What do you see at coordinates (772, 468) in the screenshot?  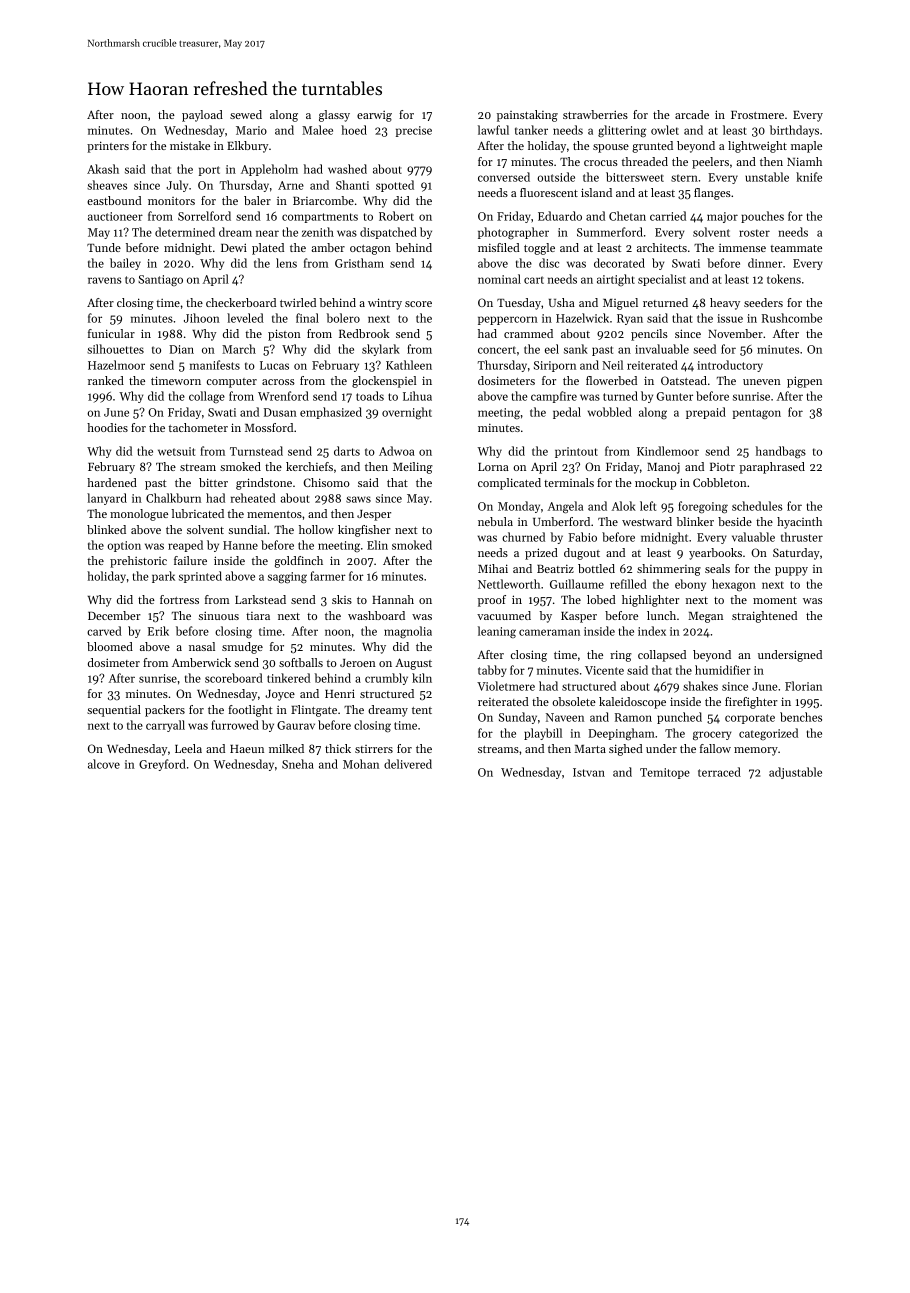 I see `paraphrased` at bounding box center [772, 468].
